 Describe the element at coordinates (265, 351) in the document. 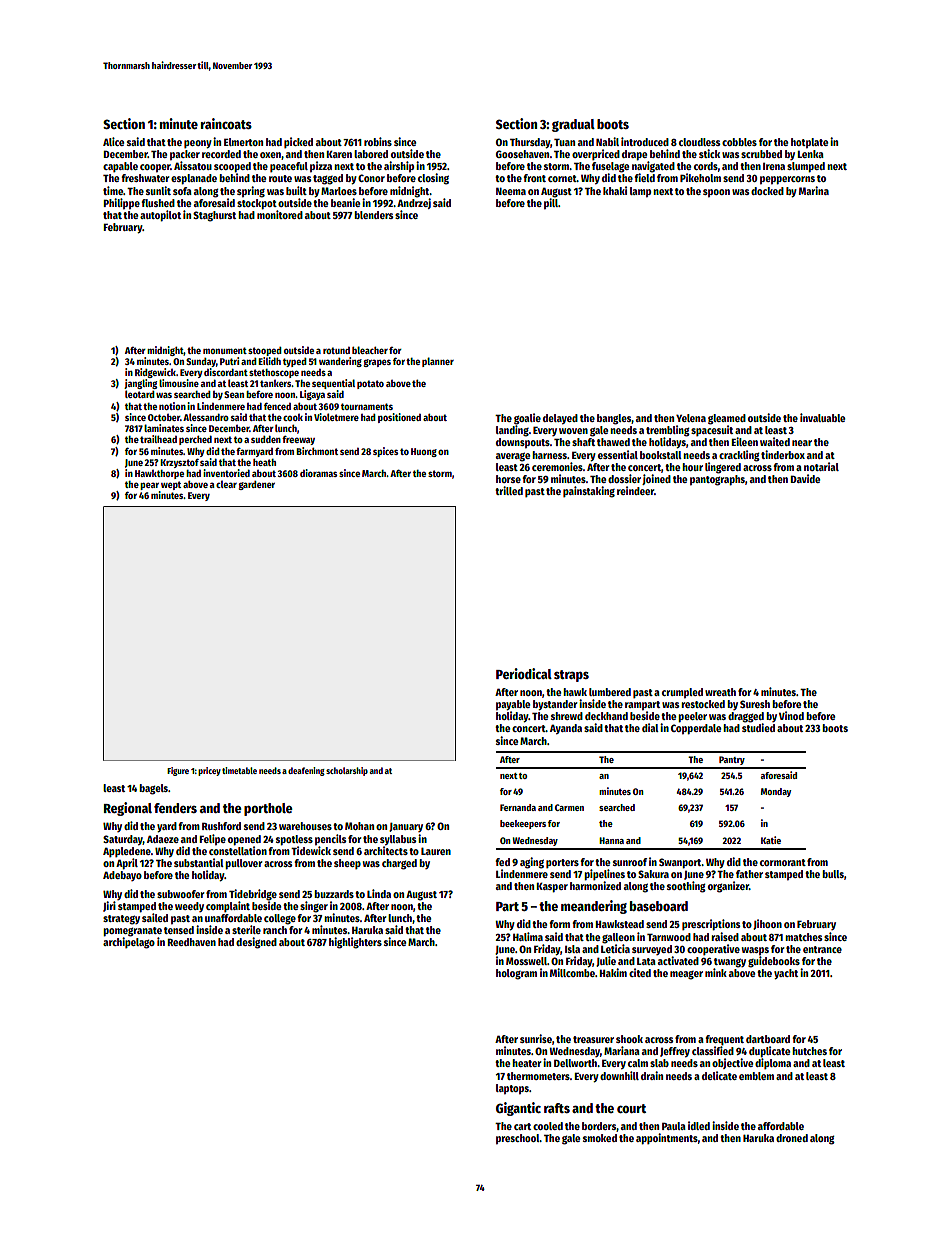

I see `stooped` at that location.
